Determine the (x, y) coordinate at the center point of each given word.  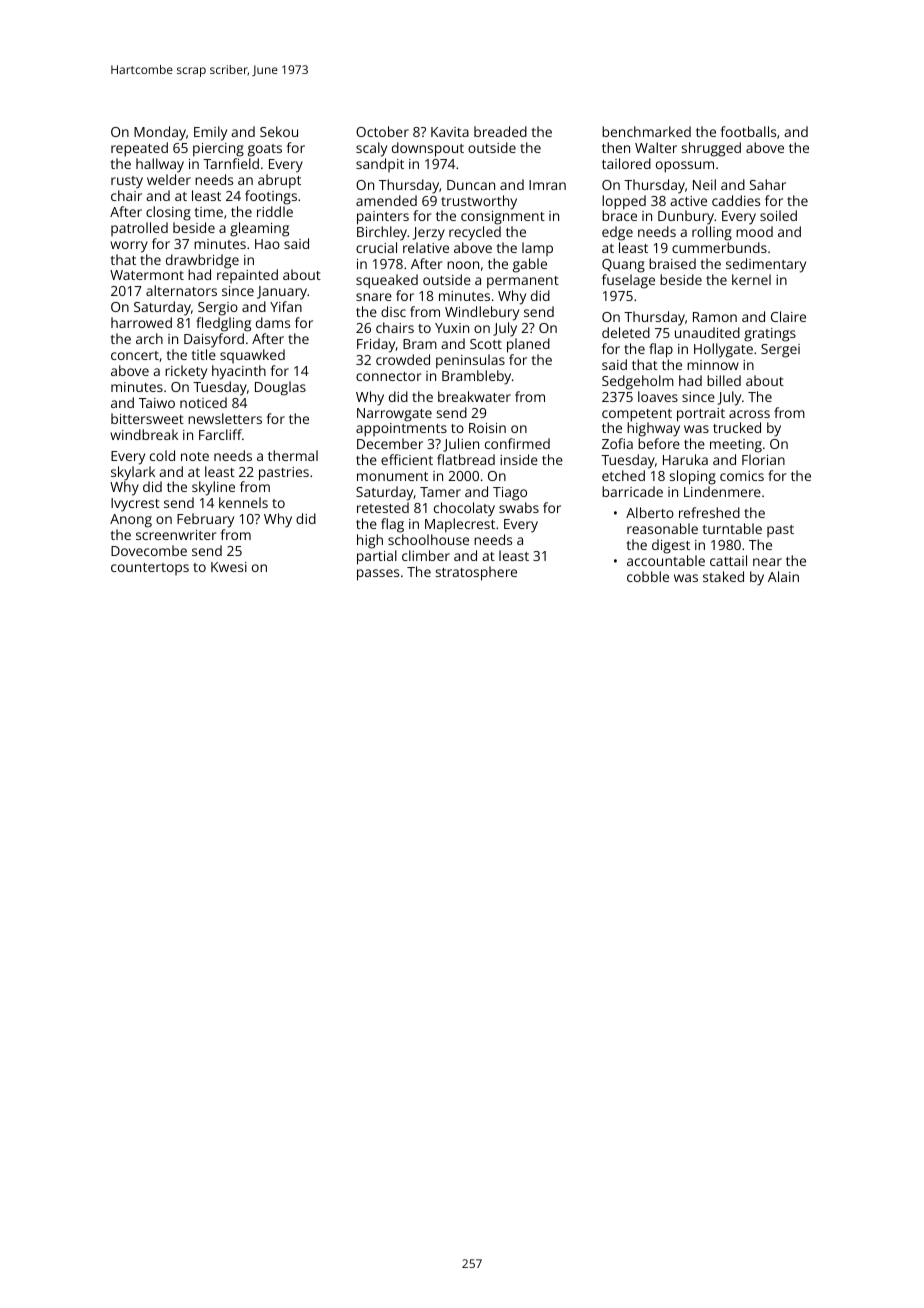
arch (149, 338)
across (749, 414)
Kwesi (229, 567)
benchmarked (646, 131)
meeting (736, 446)
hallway (160, 165)
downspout (428, 149)
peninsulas (470, 361)
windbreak (144, 434)
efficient (407, 459)
